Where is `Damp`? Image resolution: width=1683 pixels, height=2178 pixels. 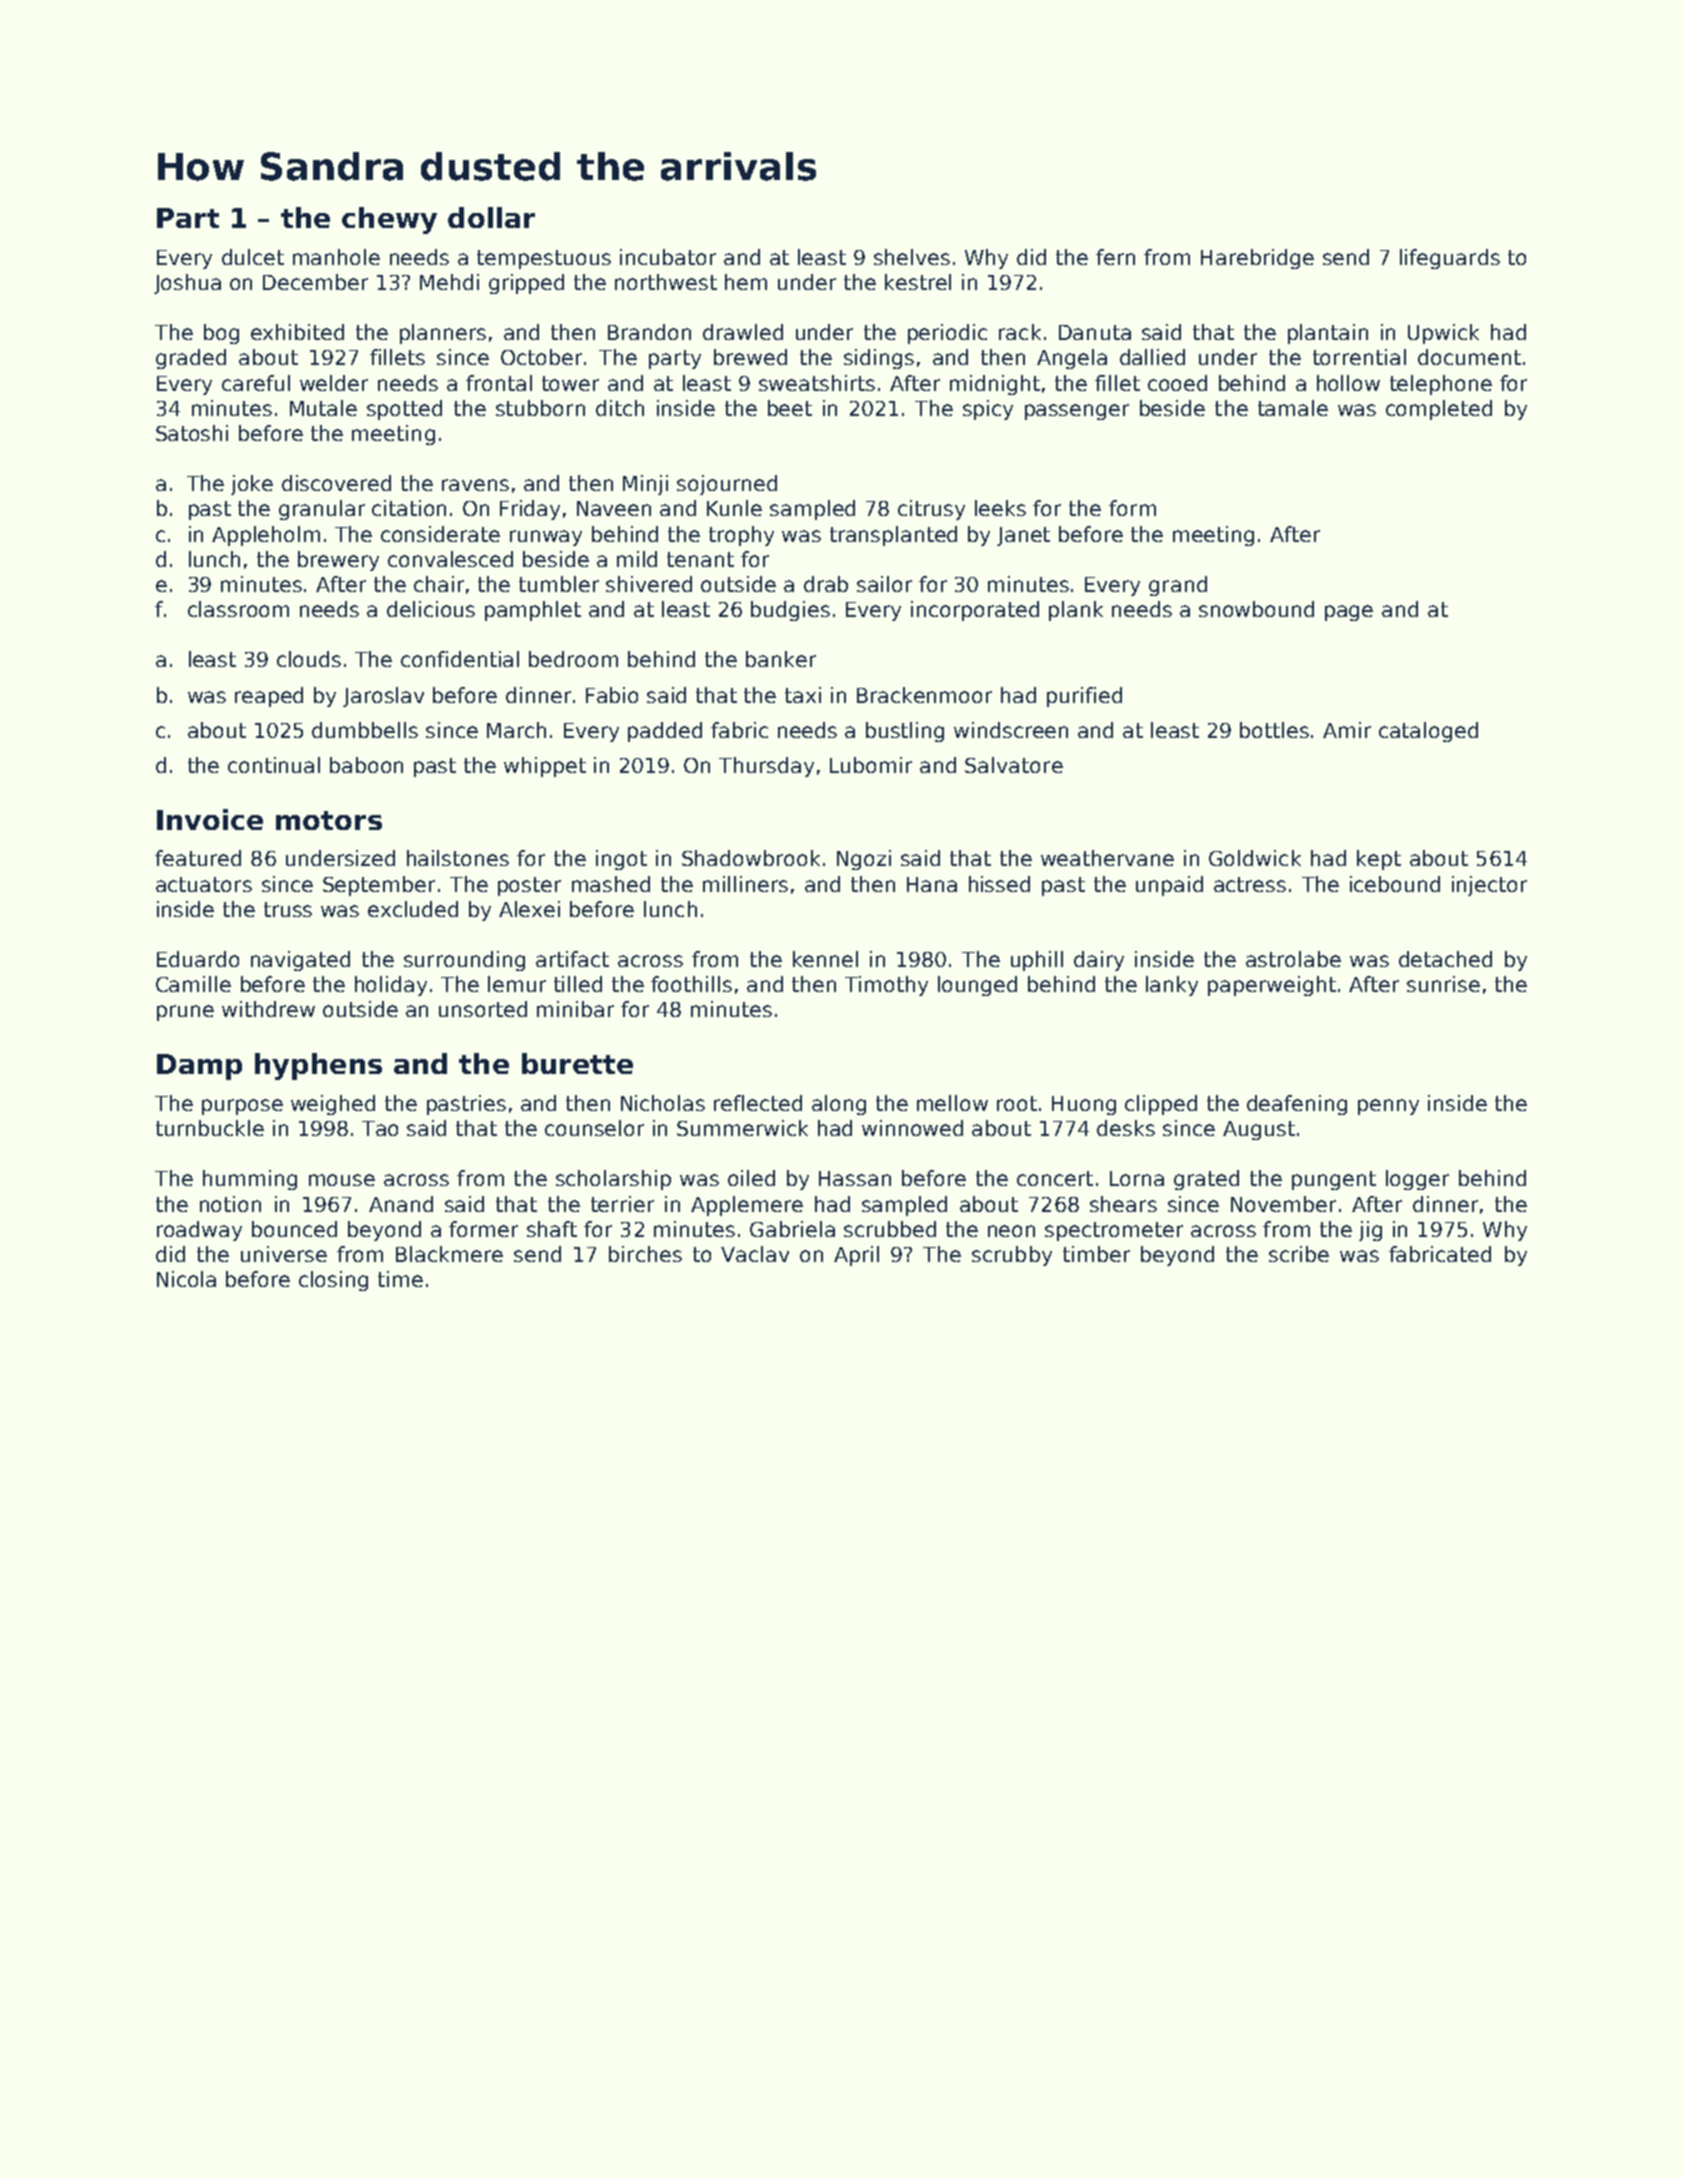 Damp is located at coordinates (199, 1067).
